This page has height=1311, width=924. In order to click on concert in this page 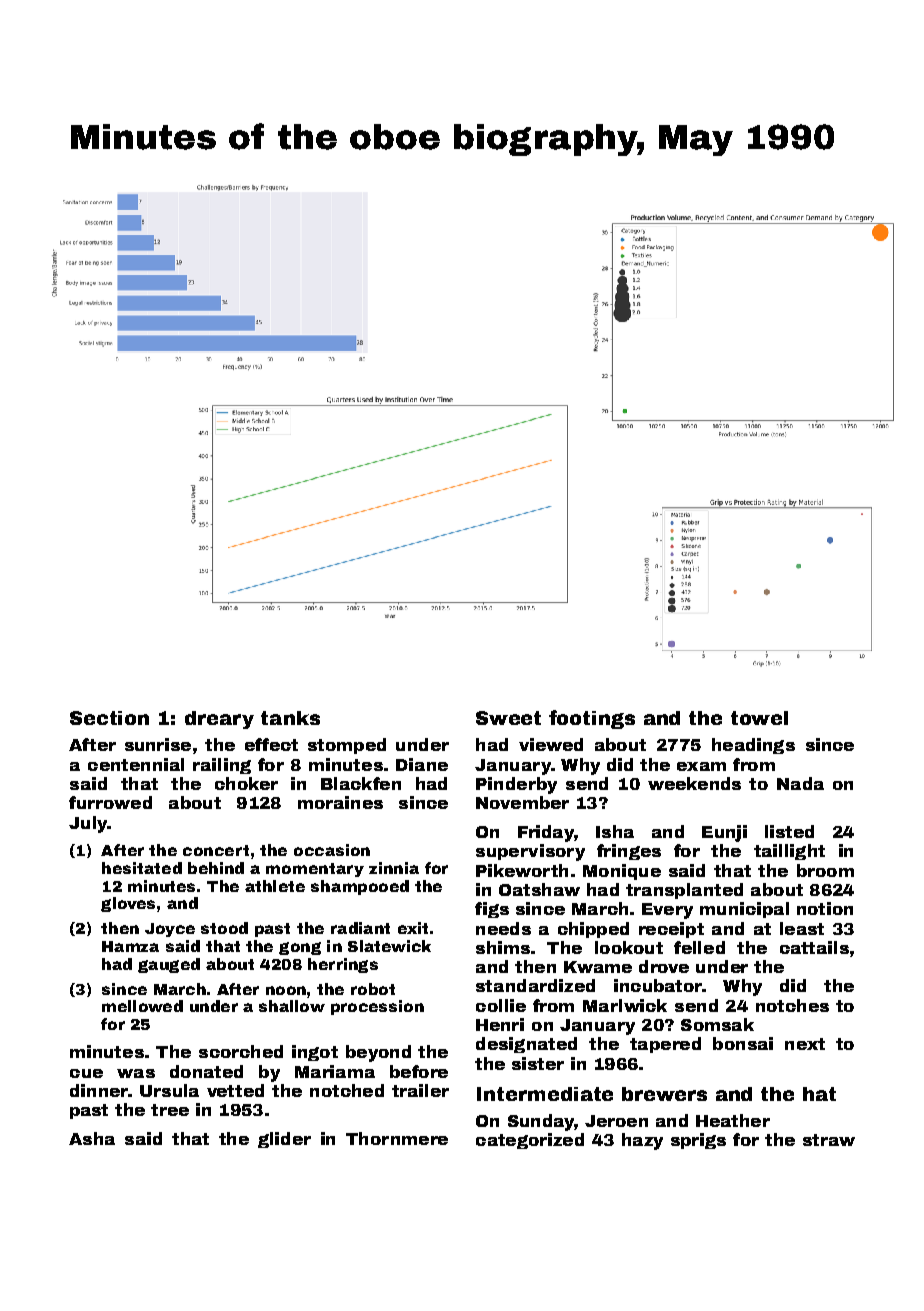, I will do `click(216, 850)`.
